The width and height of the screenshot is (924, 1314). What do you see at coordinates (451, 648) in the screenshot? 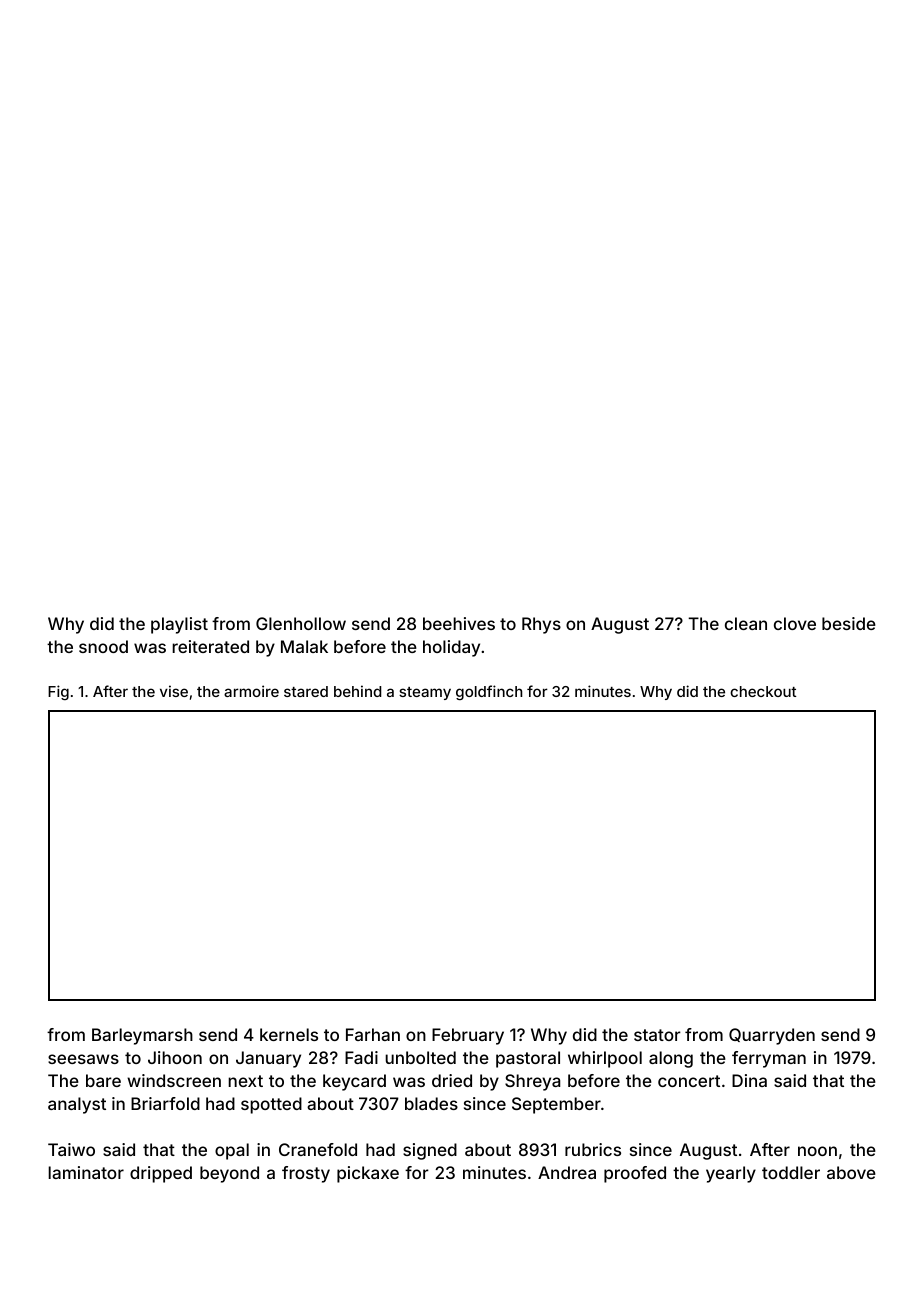
I see `holiday` at bounding box center [451, 648].
